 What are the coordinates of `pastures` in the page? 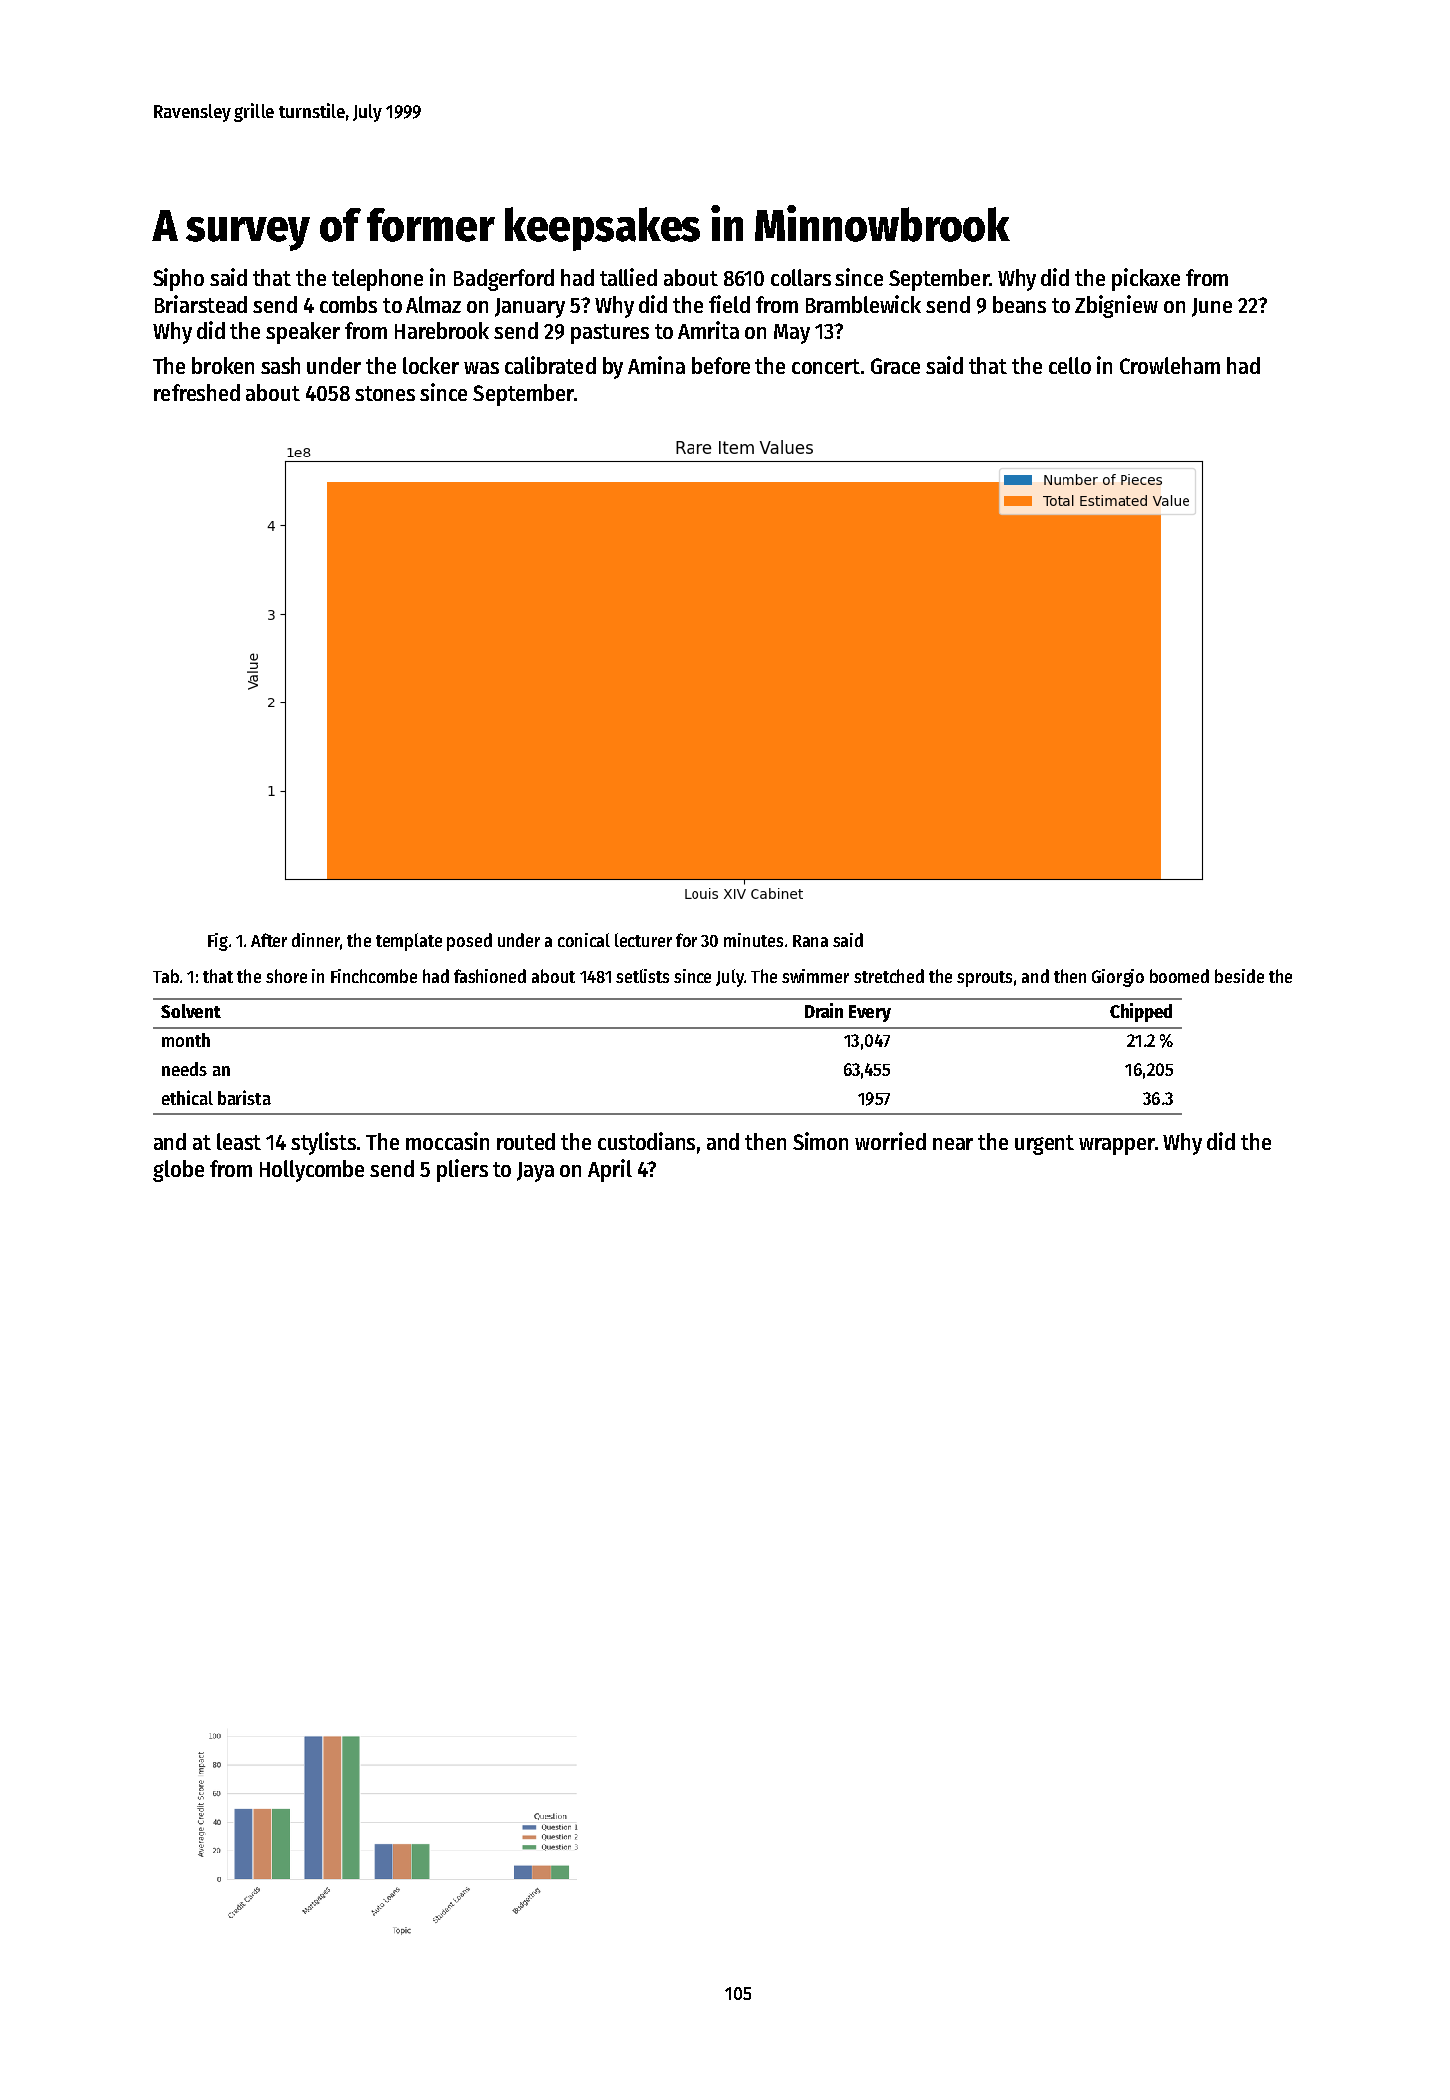 It's located at (610, 334).
